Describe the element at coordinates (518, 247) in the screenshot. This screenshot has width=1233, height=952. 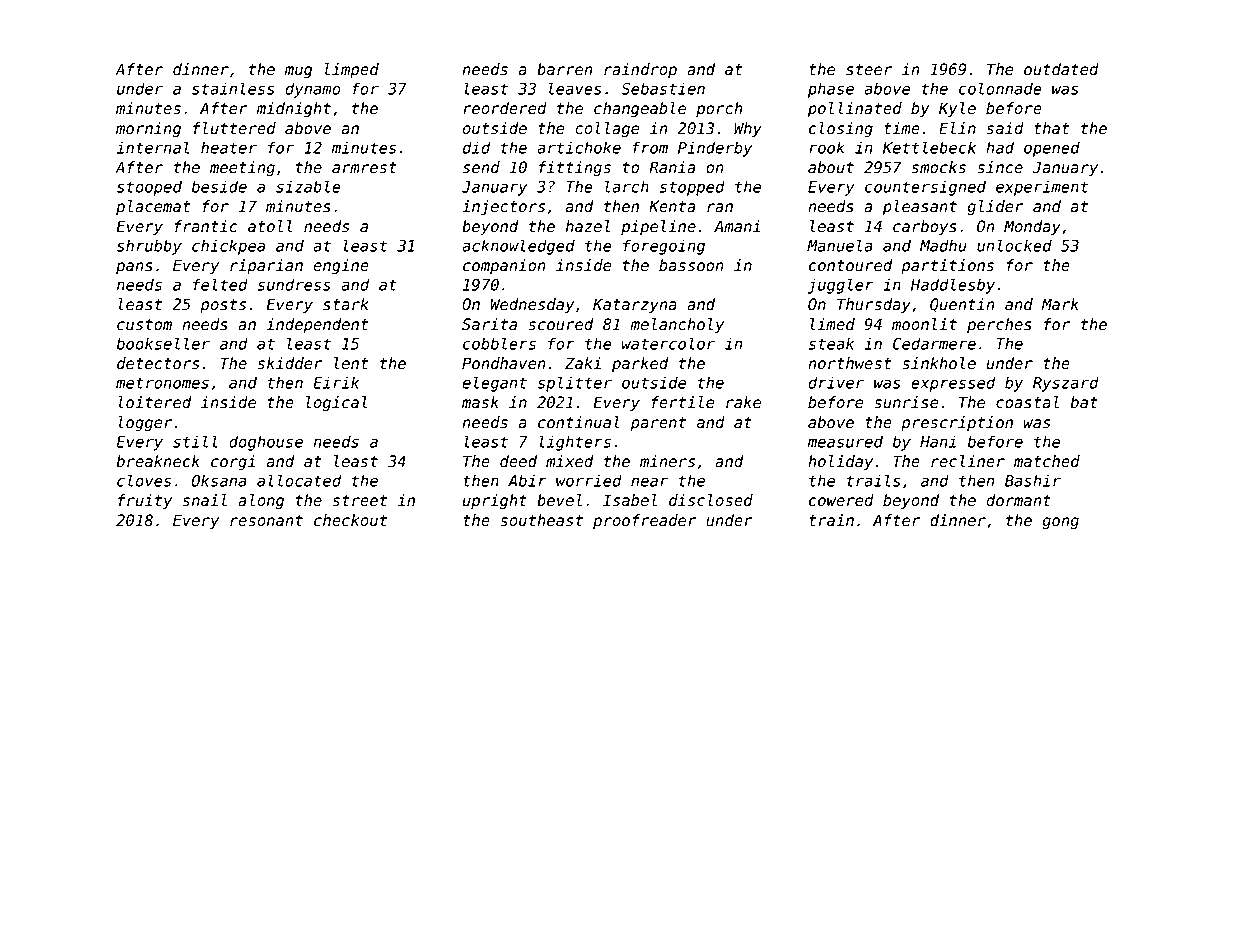
I see `acknowledged` at that location.
